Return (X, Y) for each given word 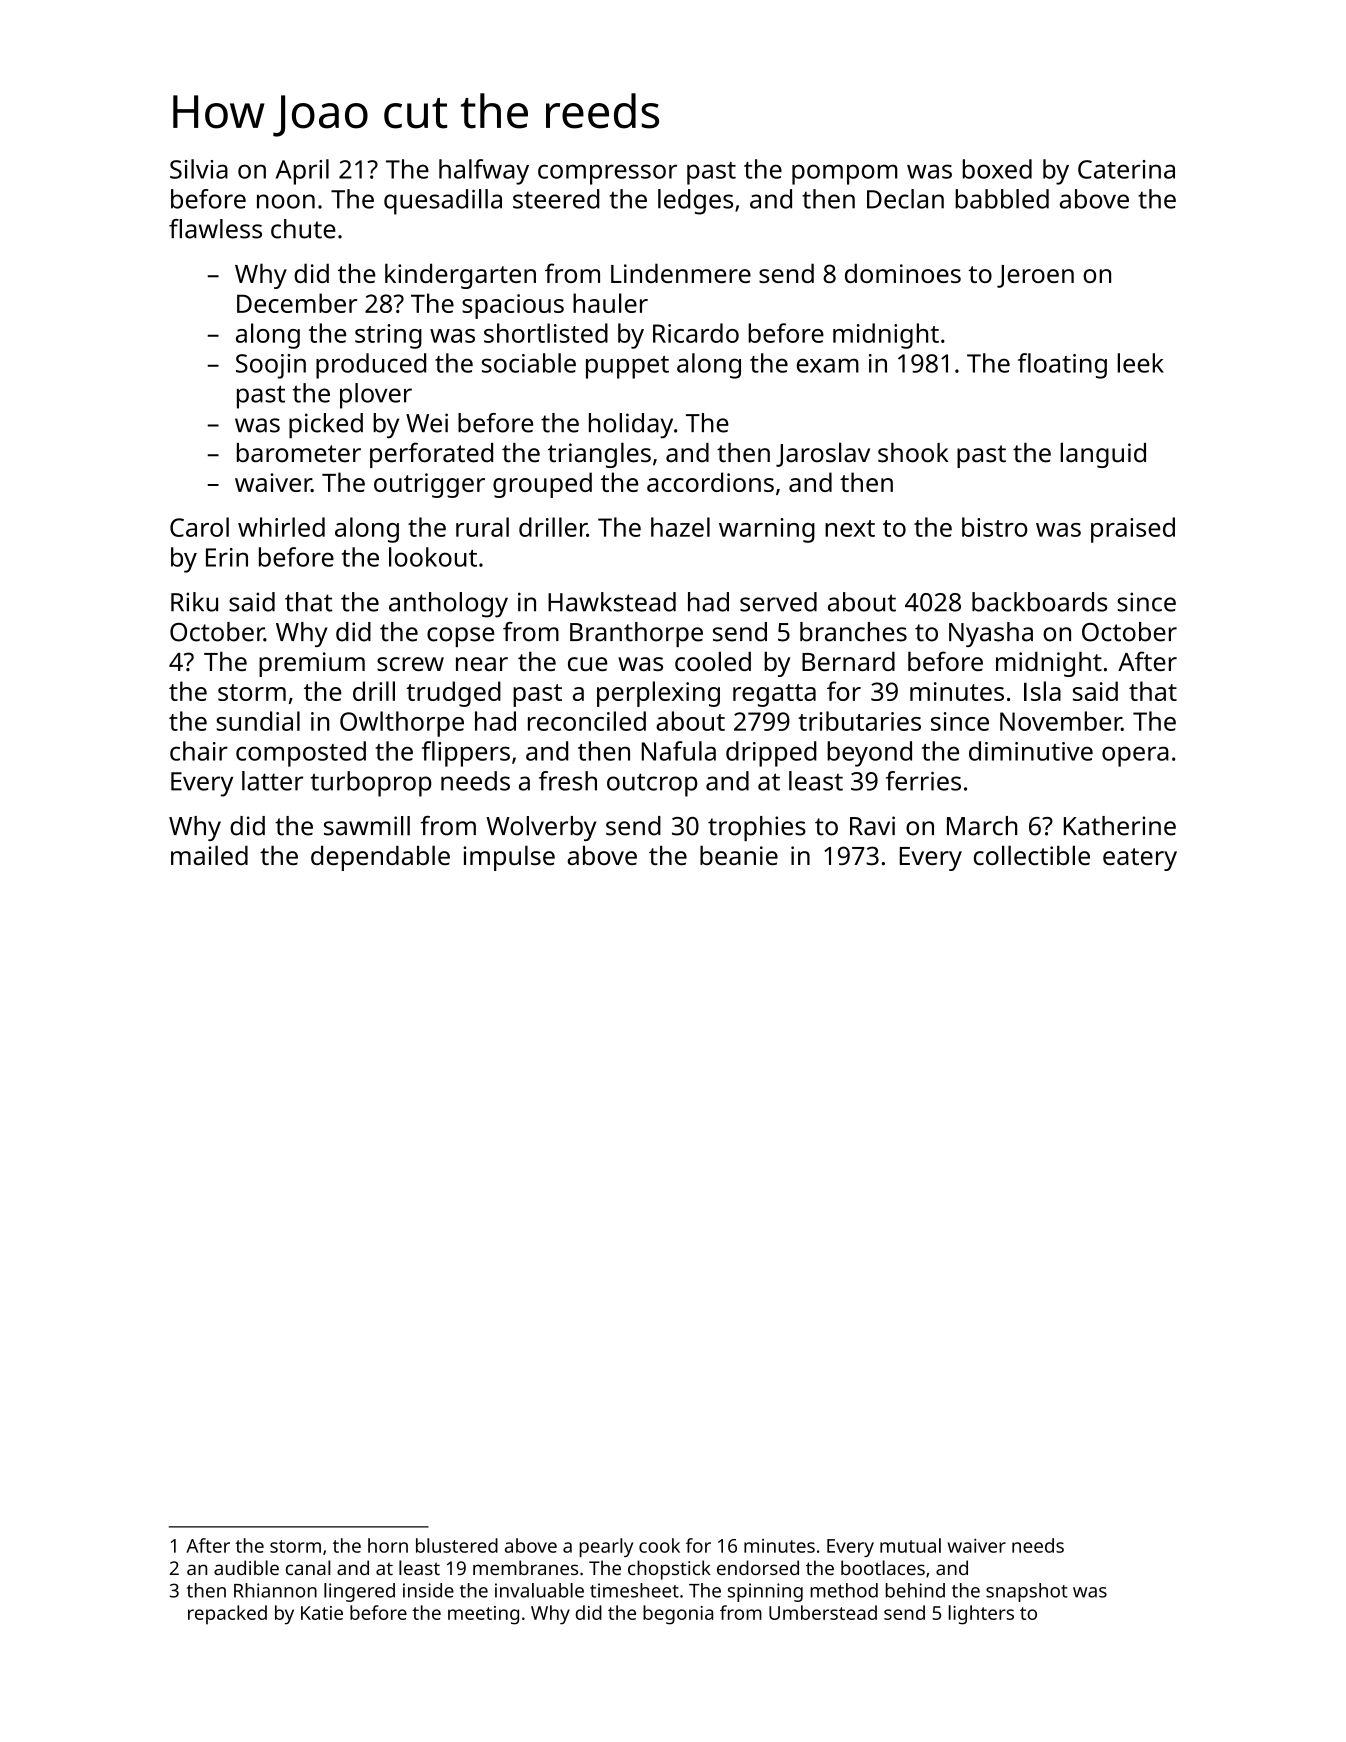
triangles (599, 455)
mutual (910, 1545)
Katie (322, 1613)
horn (388, 1545)
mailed (209, 855)
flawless (215, 229)
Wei (427, 423)
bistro (995, 527)
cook (659, 1545)
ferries (923, 781)
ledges (695, 202)
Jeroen (1035, 276)
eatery (1140, 859)
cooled (713, 661)
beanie (739, 855)
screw (410, 664)
